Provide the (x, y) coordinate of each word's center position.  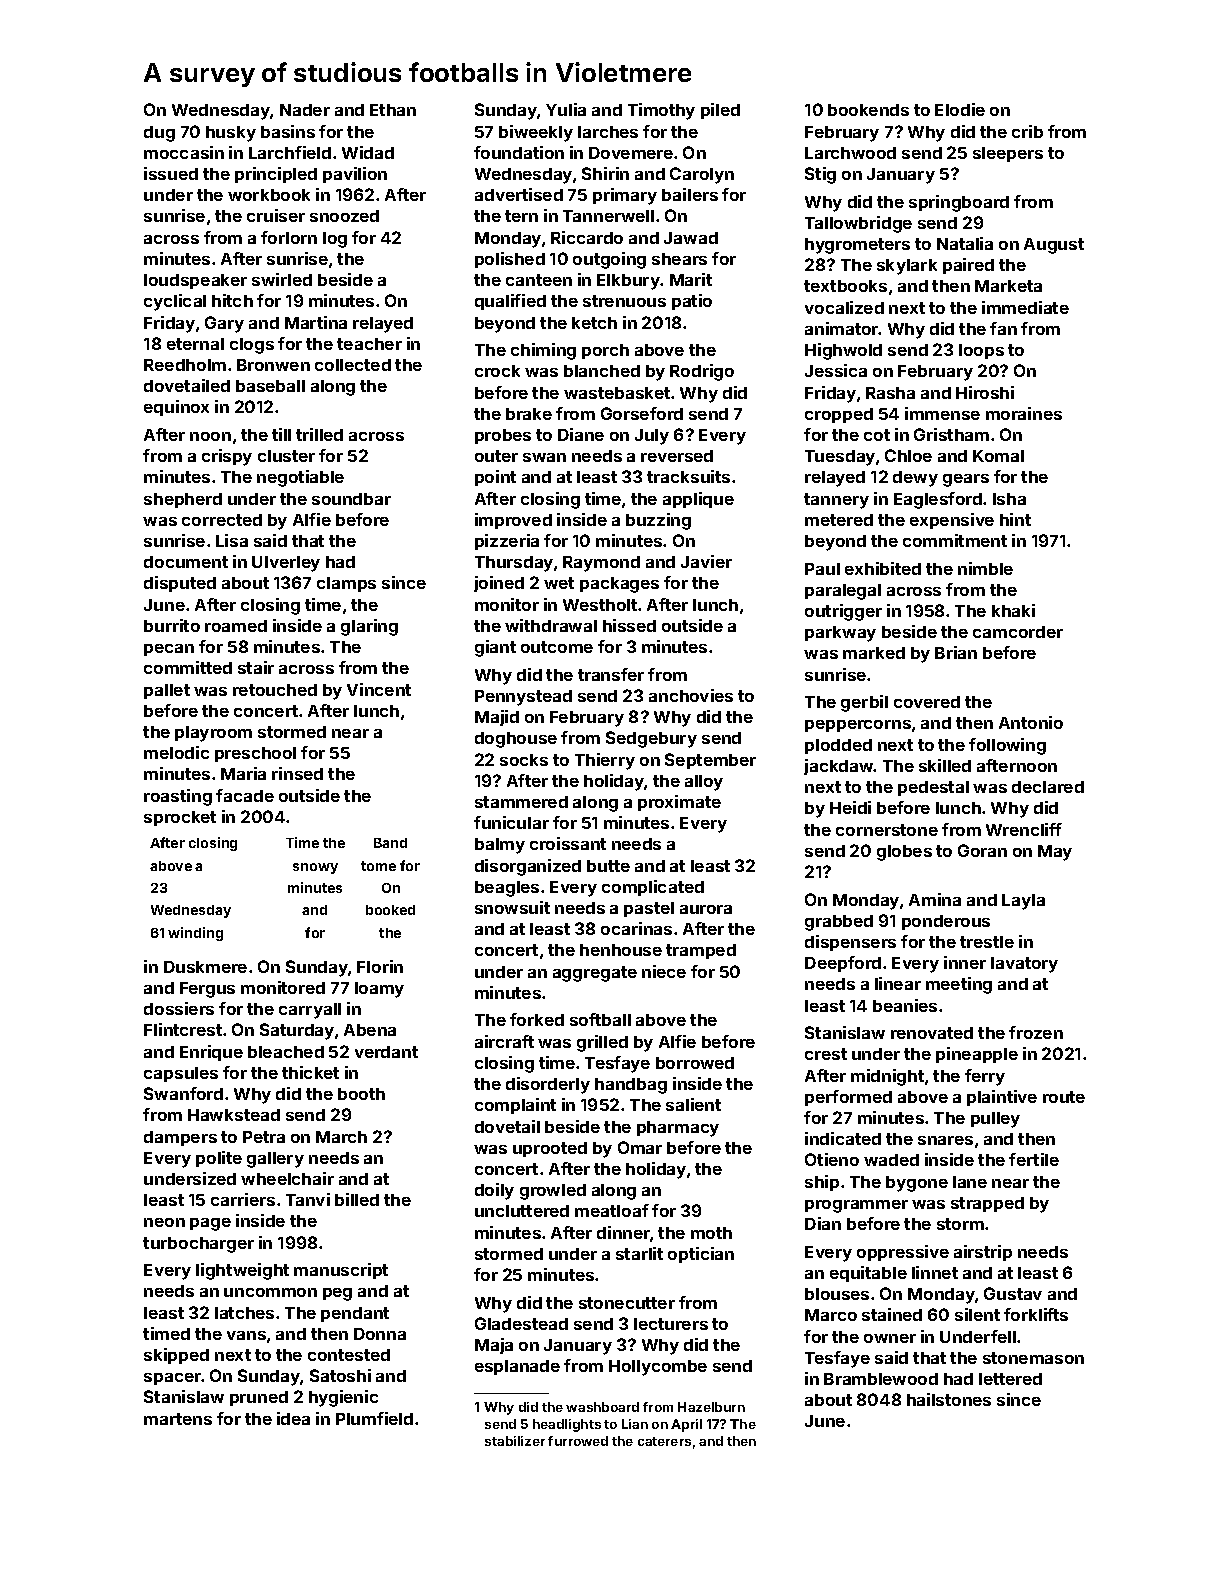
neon (164, 1222)
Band (390, 843)
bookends (868, 110)
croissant (568, 843)
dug (159, 134)
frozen (1036, 1032)
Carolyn (702, 175)
